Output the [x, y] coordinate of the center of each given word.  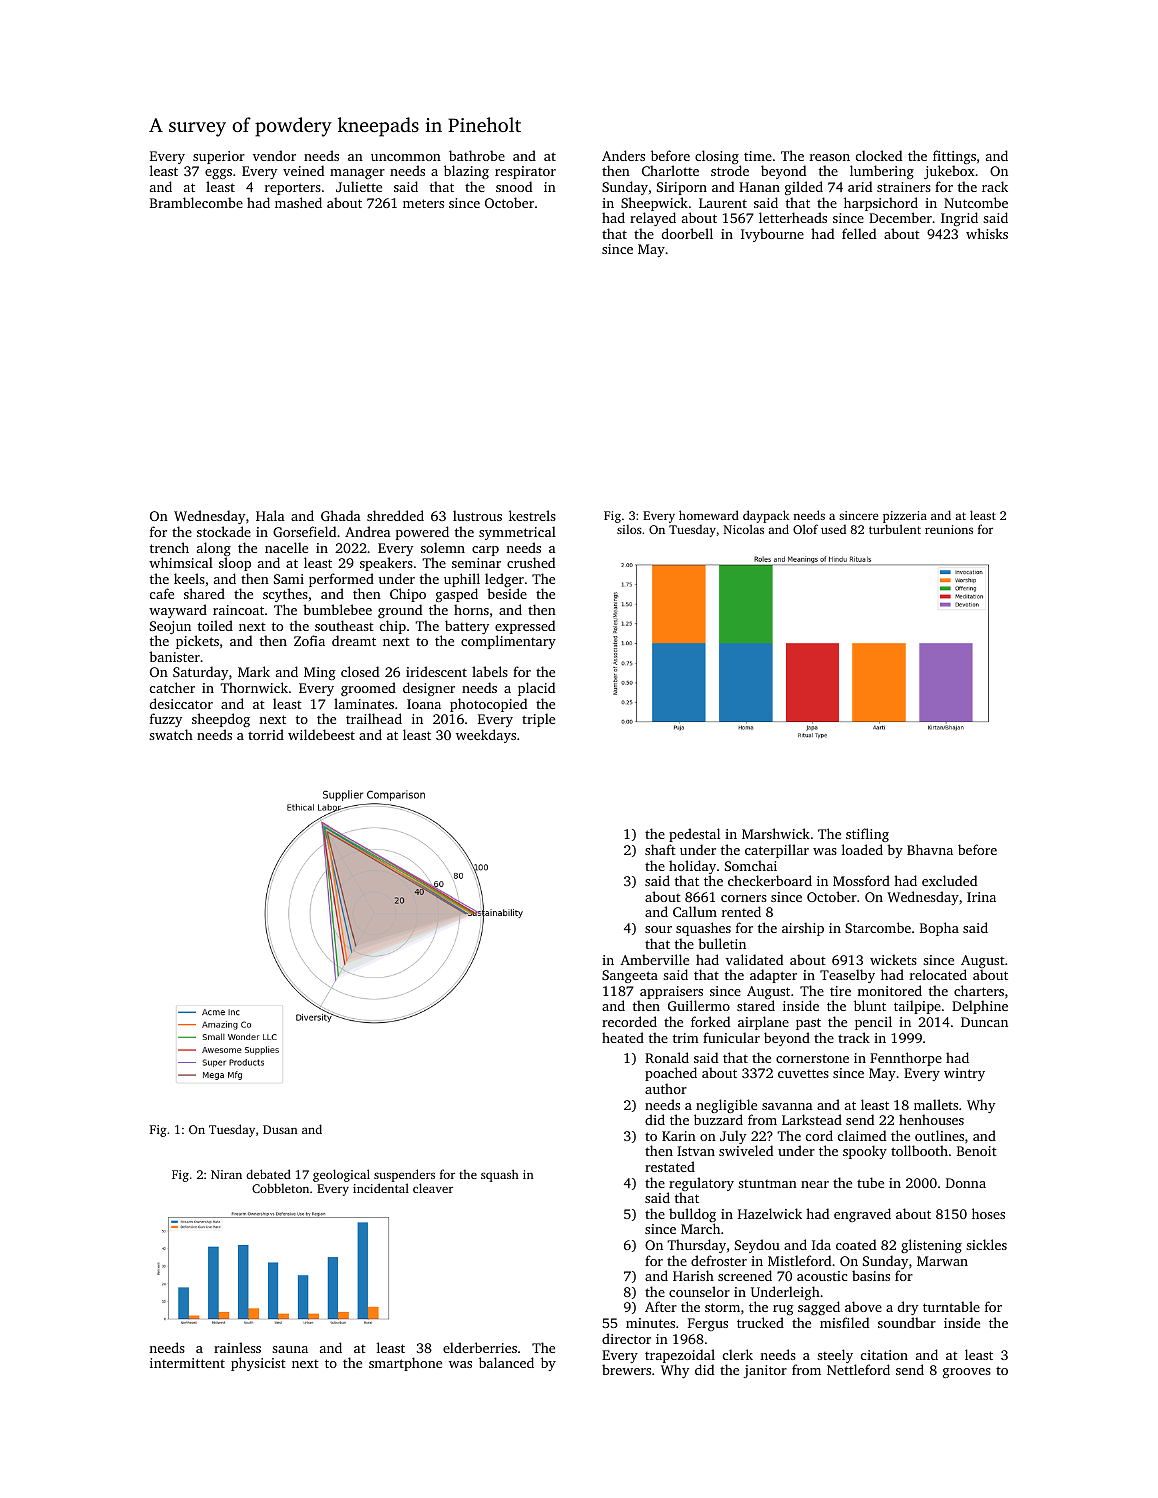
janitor [765, 1371]
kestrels [532, 515]
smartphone [405, 1364]
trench [169, 547]
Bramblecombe [196, 202]
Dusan [280, 1129]
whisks [987, 233]
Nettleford [858, 1369]
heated [623, 1037]
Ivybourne [772, 235]
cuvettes [803, 1073]
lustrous [477, 515]
